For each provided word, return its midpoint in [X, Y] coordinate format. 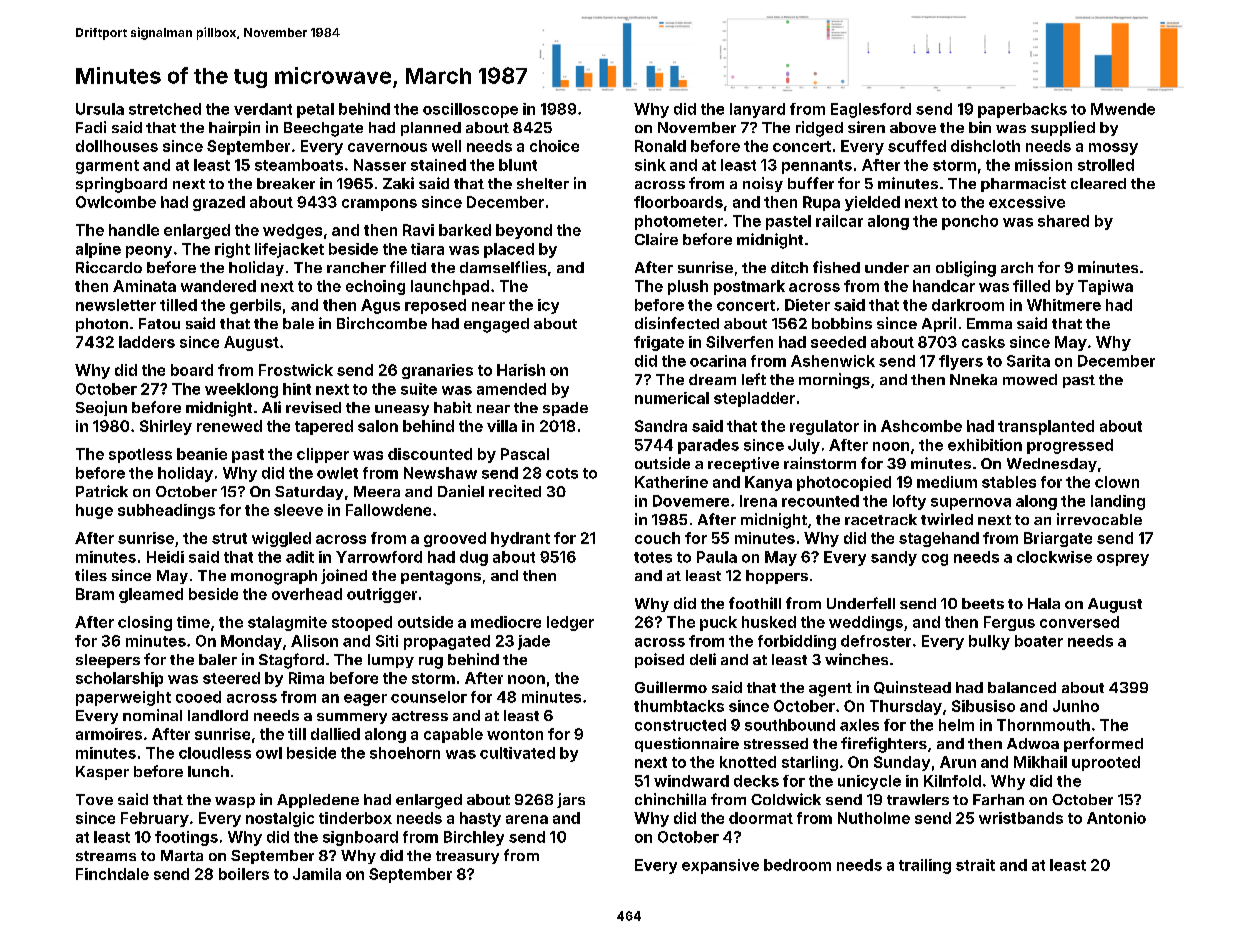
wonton [515, 734]
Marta [182, 855]
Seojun [101, 408]
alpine [98, 250]
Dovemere [691, 501]
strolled [1106, 165]
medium [947, 482]
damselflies [503, 267]
